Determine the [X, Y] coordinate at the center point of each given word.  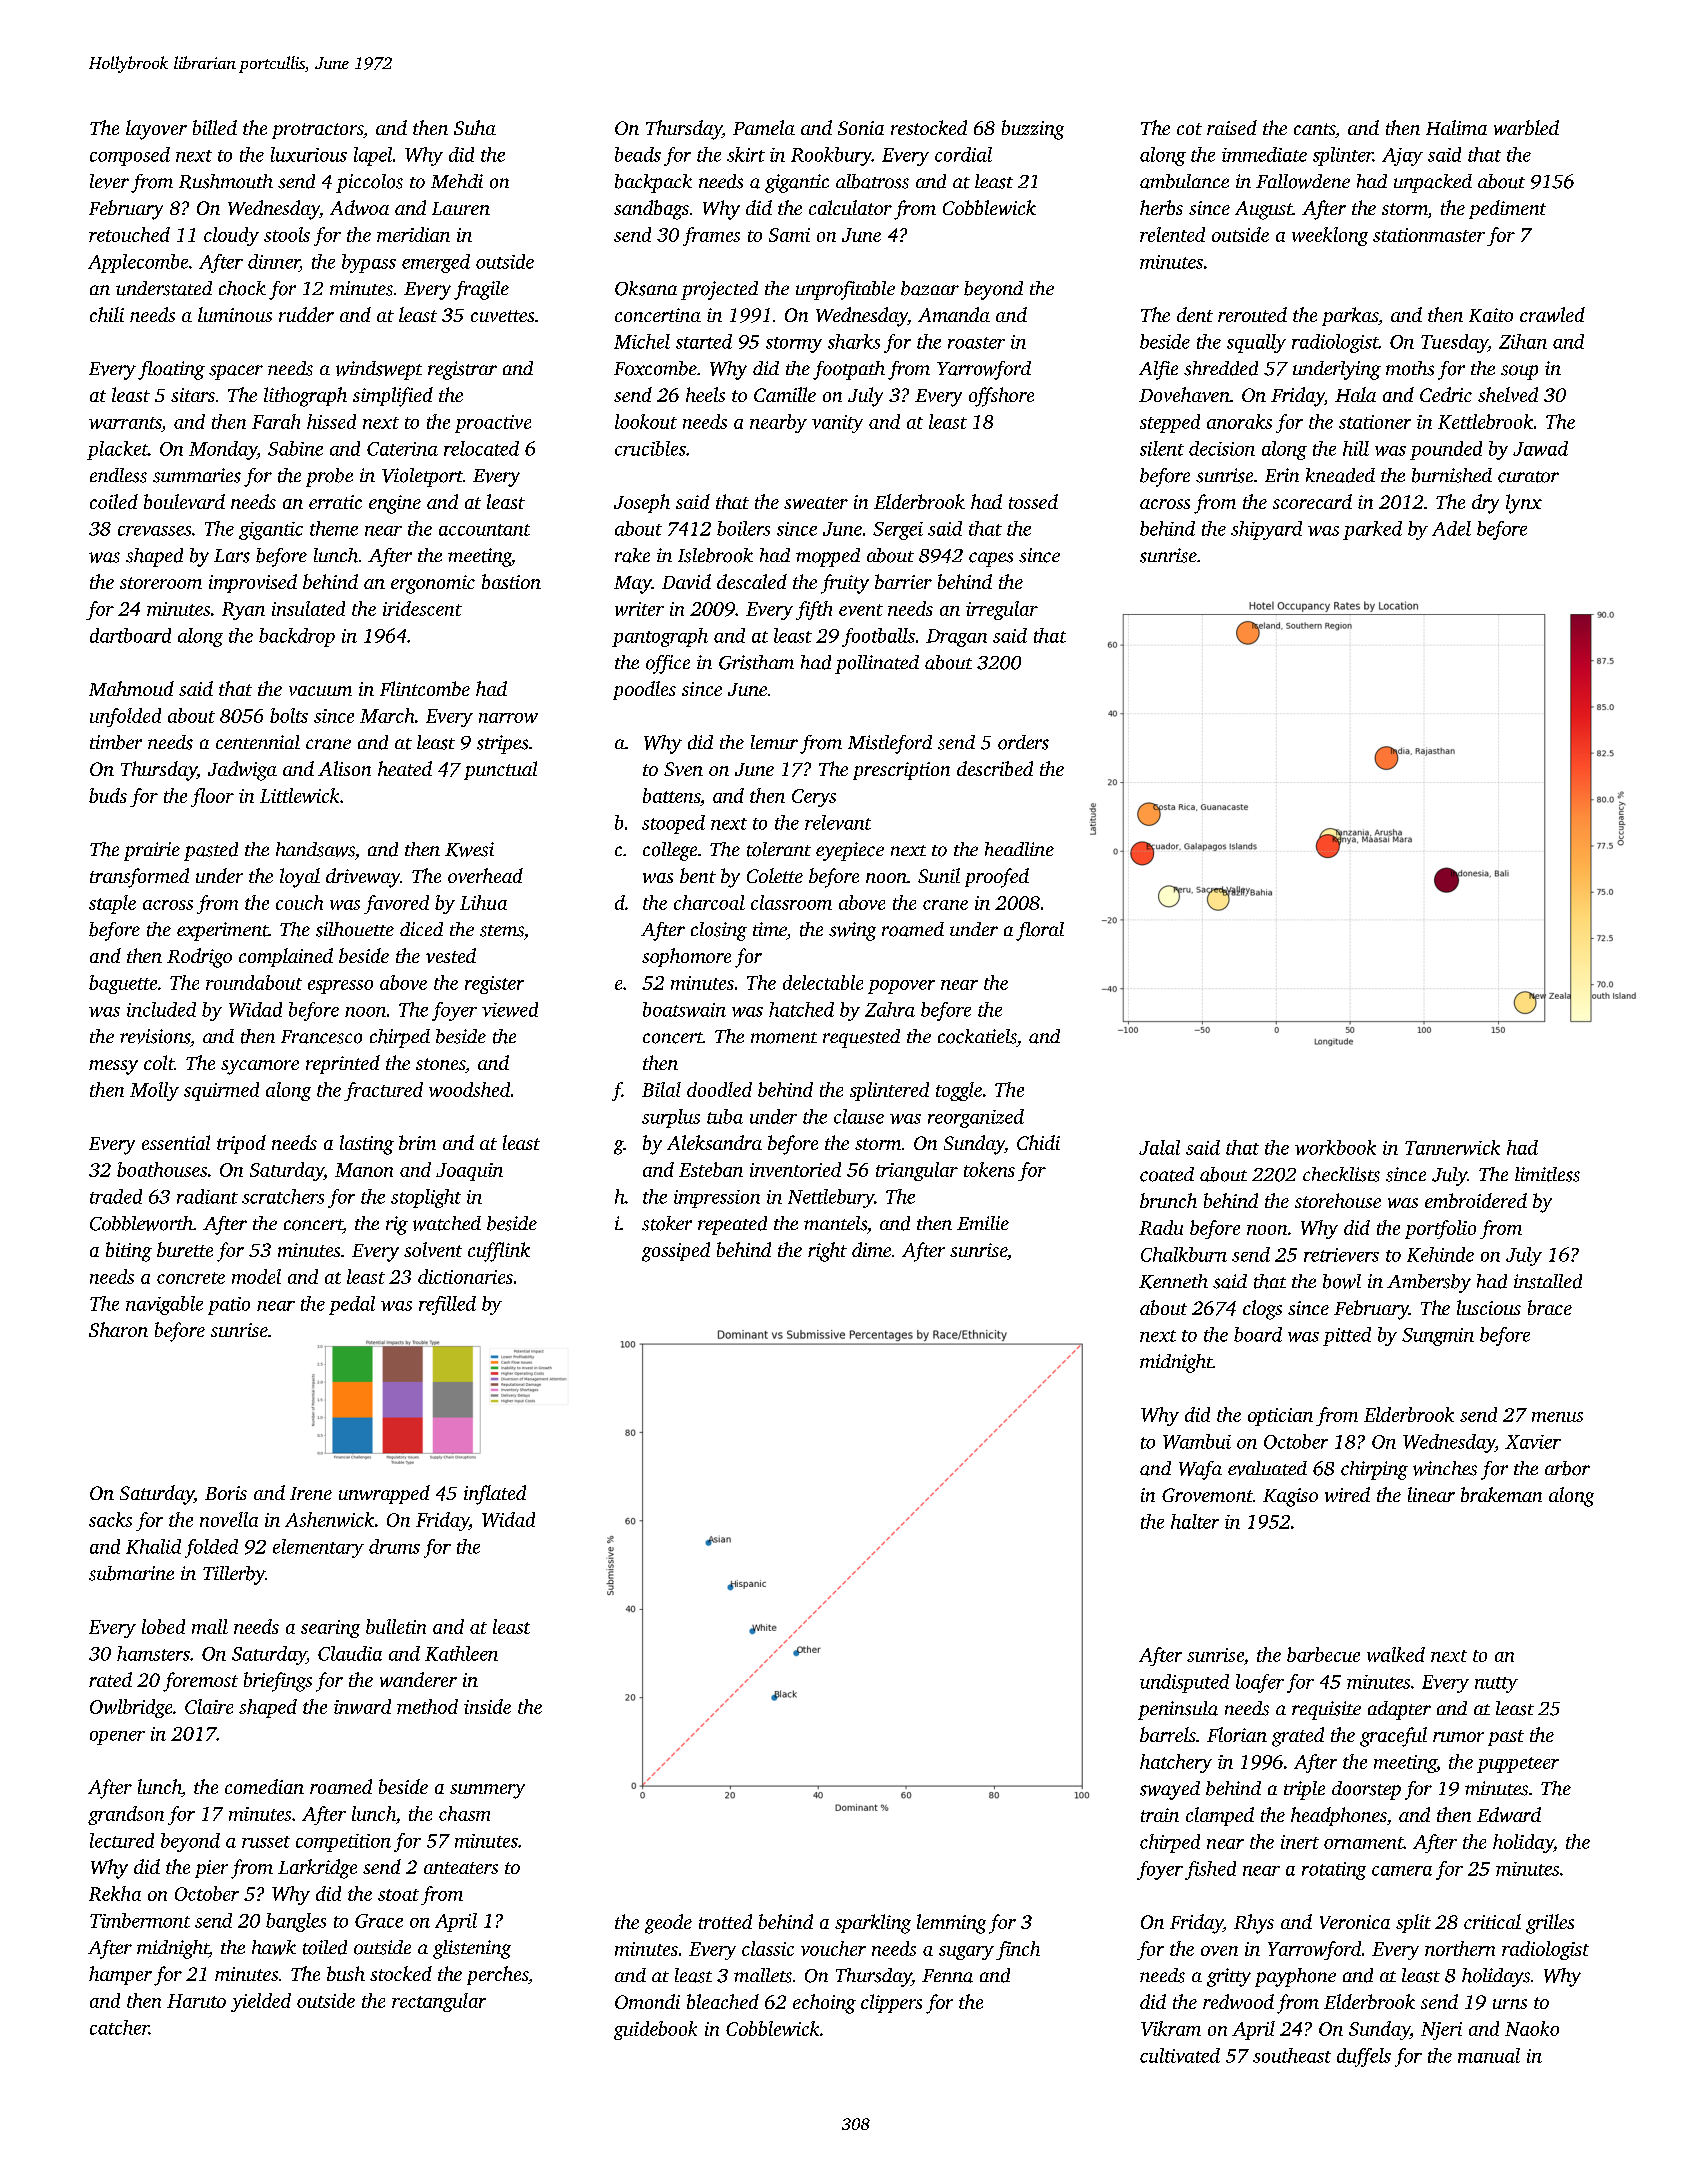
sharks [854, 341]
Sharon [118, 1329]
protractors [317, 131]
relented [1172, 234]
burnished [1452, 475]
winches [1445, 1468]
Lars [232, 556]
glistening [472, 1949]
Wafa [1200, 1470]
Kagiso [1290, 1497]
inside [487, 1706]
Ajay [1402, 157]
